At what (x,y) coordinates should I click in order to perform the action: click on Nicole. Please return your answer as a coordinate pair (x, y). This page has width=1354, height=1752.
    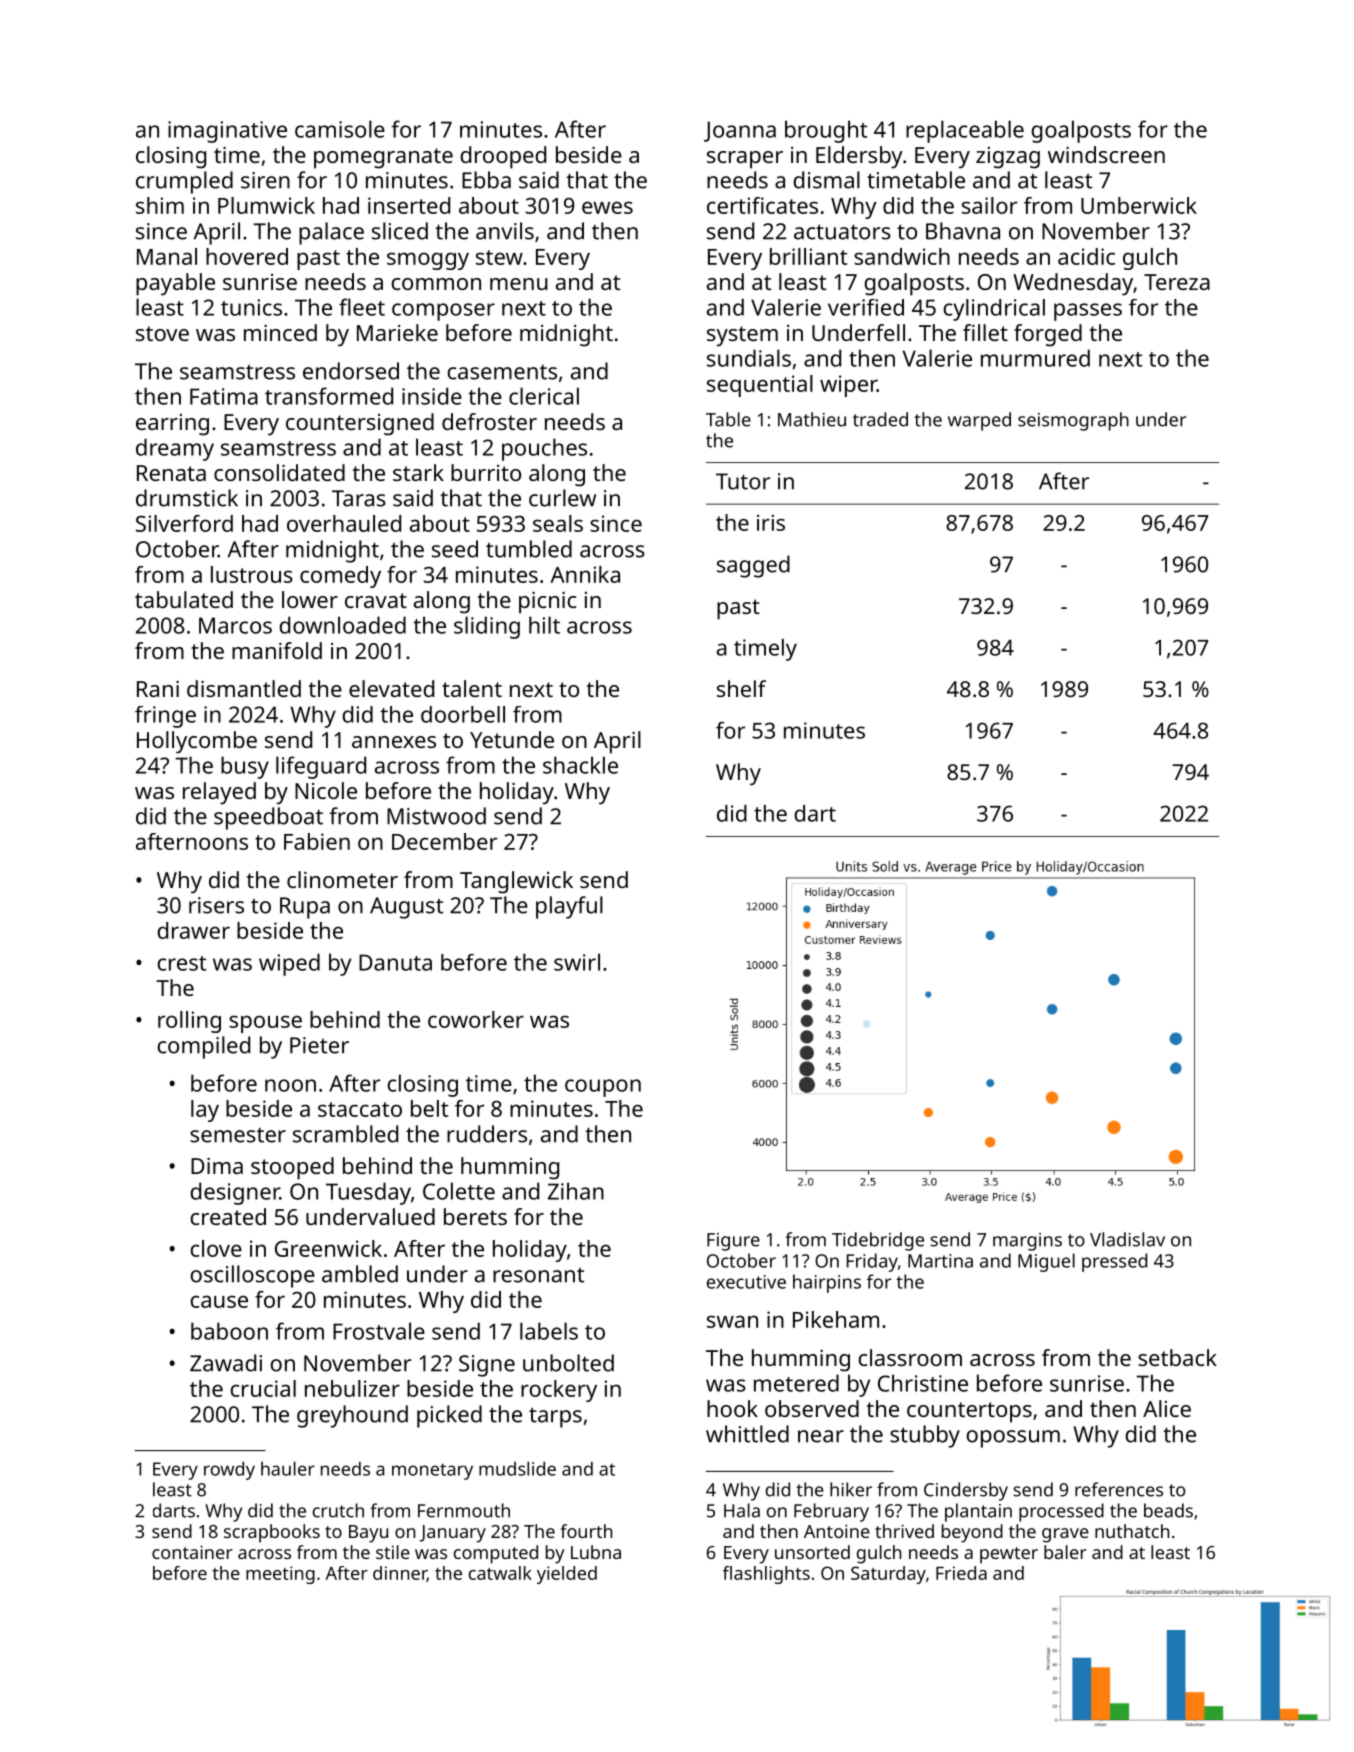
    Looking at the image, I should click on (326, 790).
